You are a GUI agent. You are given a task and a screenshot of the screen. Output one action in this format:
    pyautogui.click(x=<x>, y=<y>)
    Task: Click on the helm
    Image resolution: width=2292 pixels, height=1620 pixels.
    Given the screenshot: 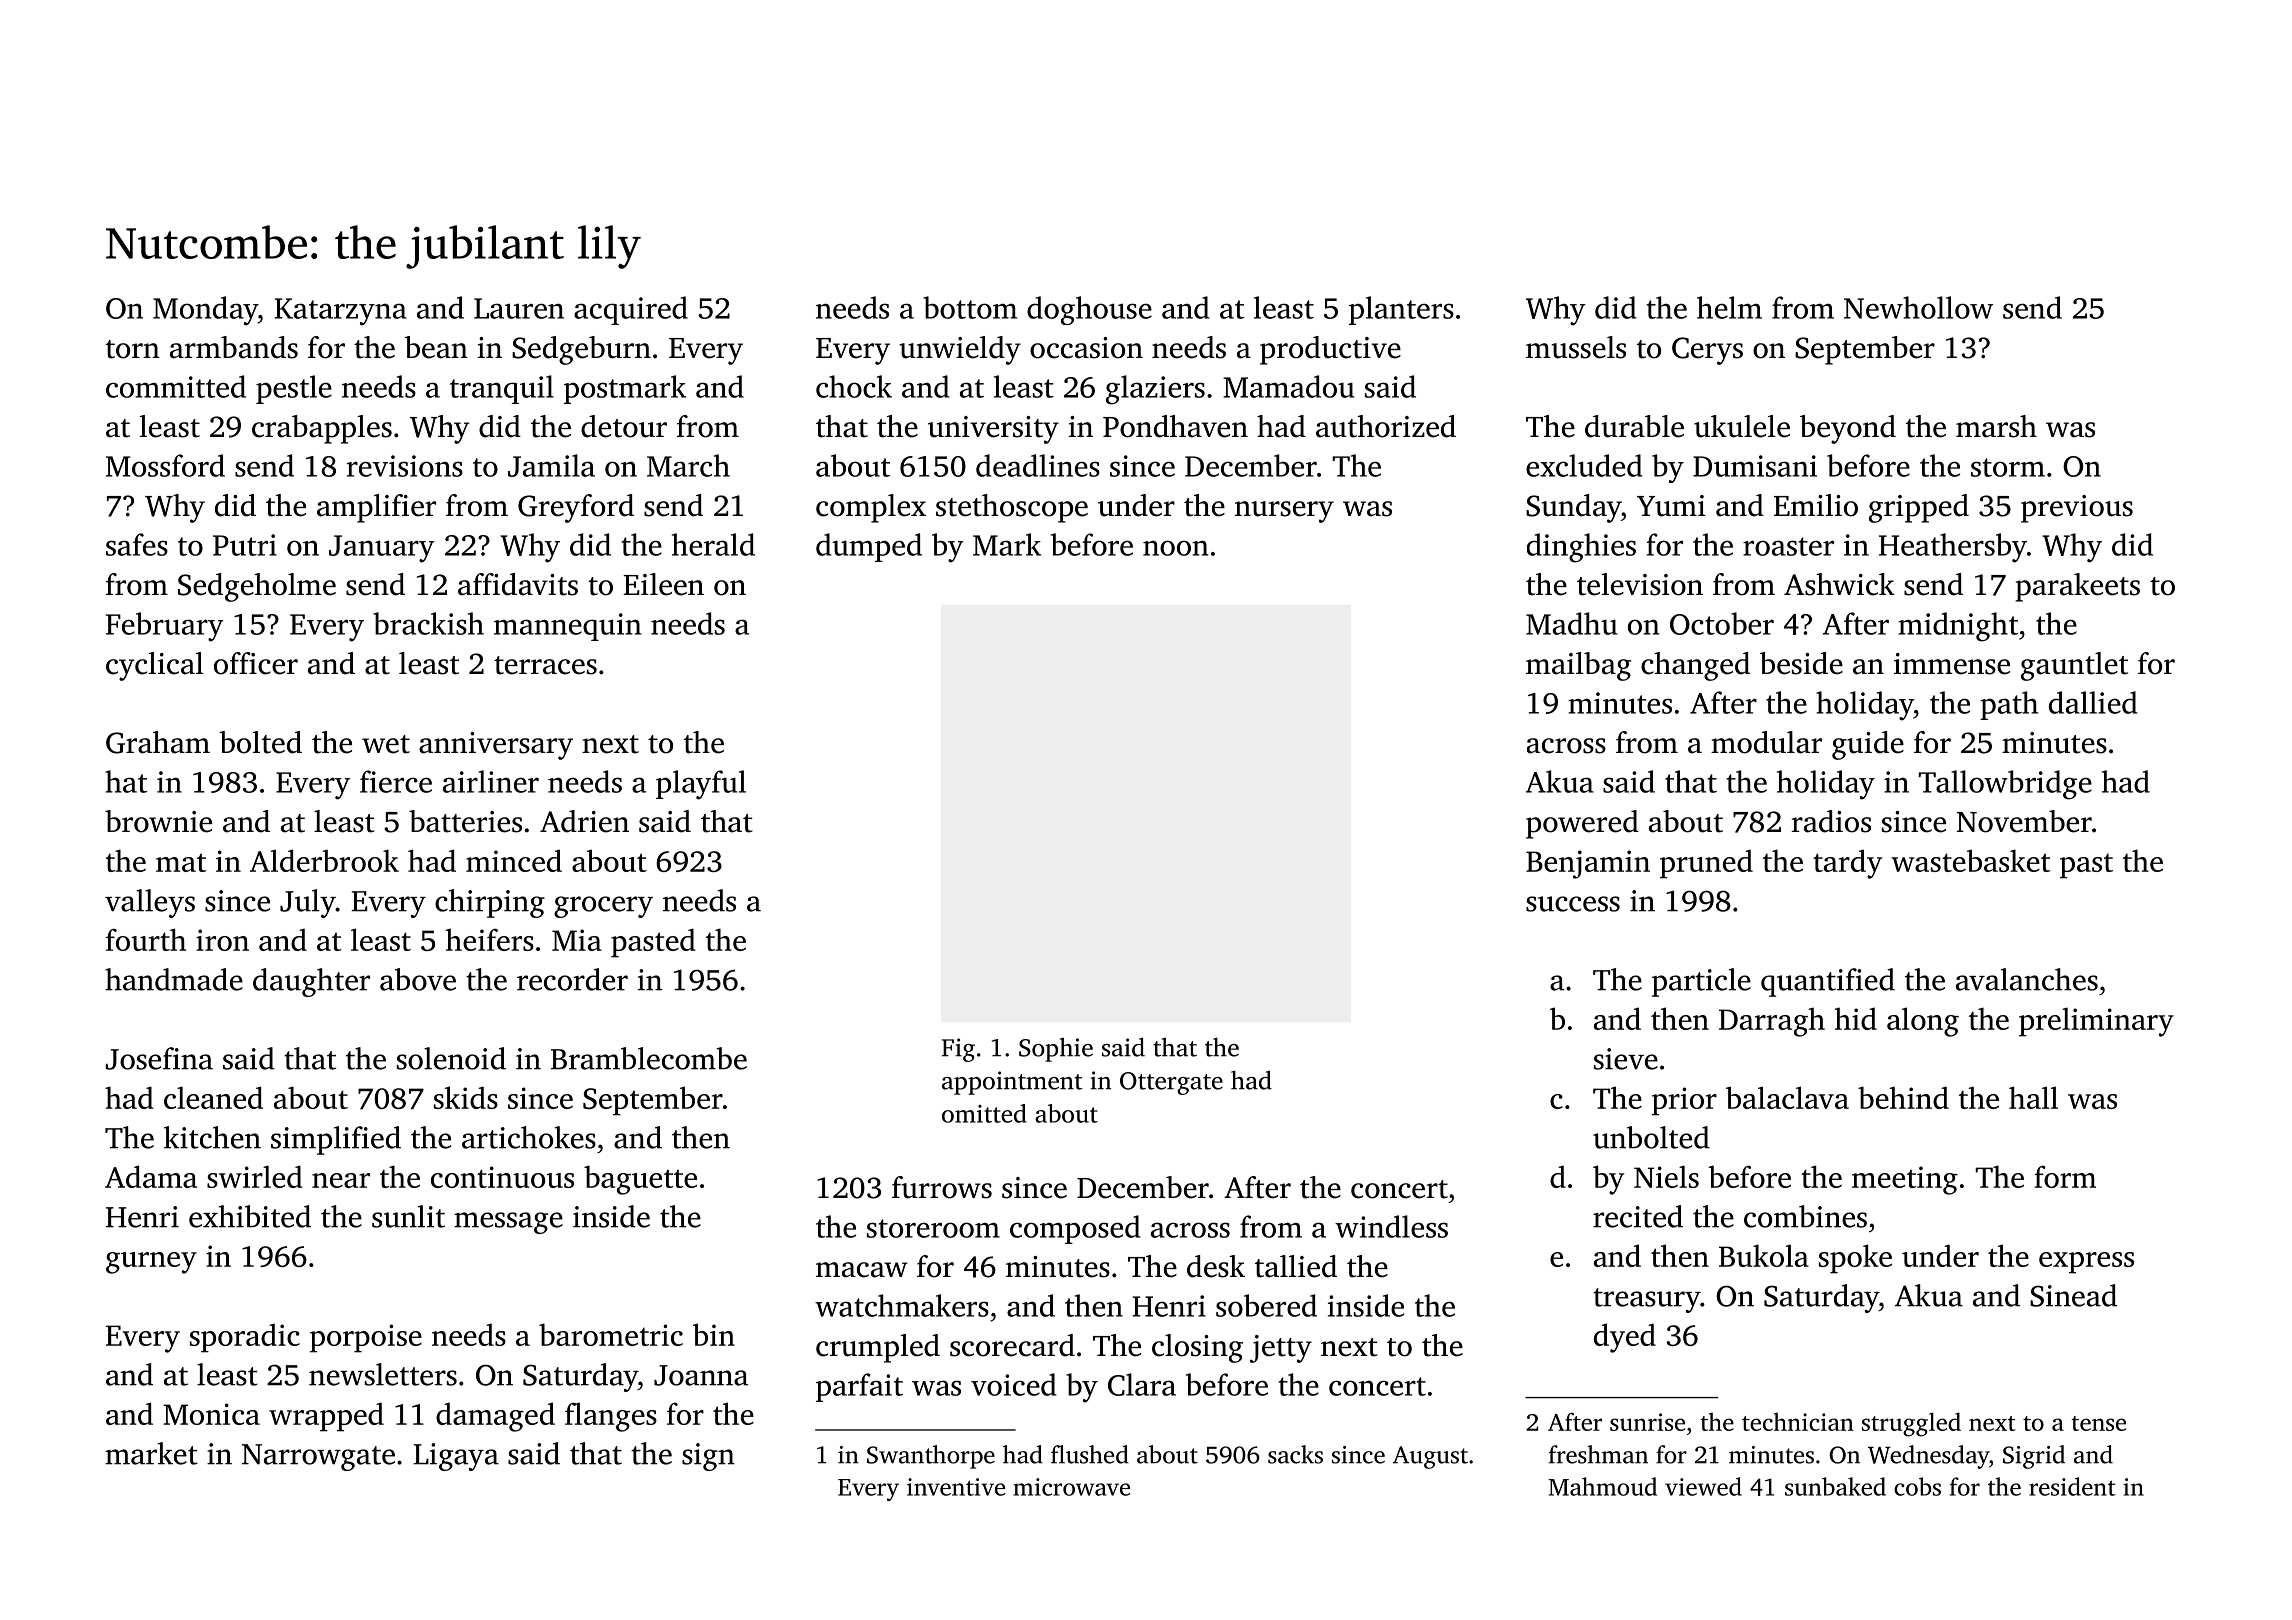 What is the action you would take?
    pyautogui.click(x=1729, y=307)
